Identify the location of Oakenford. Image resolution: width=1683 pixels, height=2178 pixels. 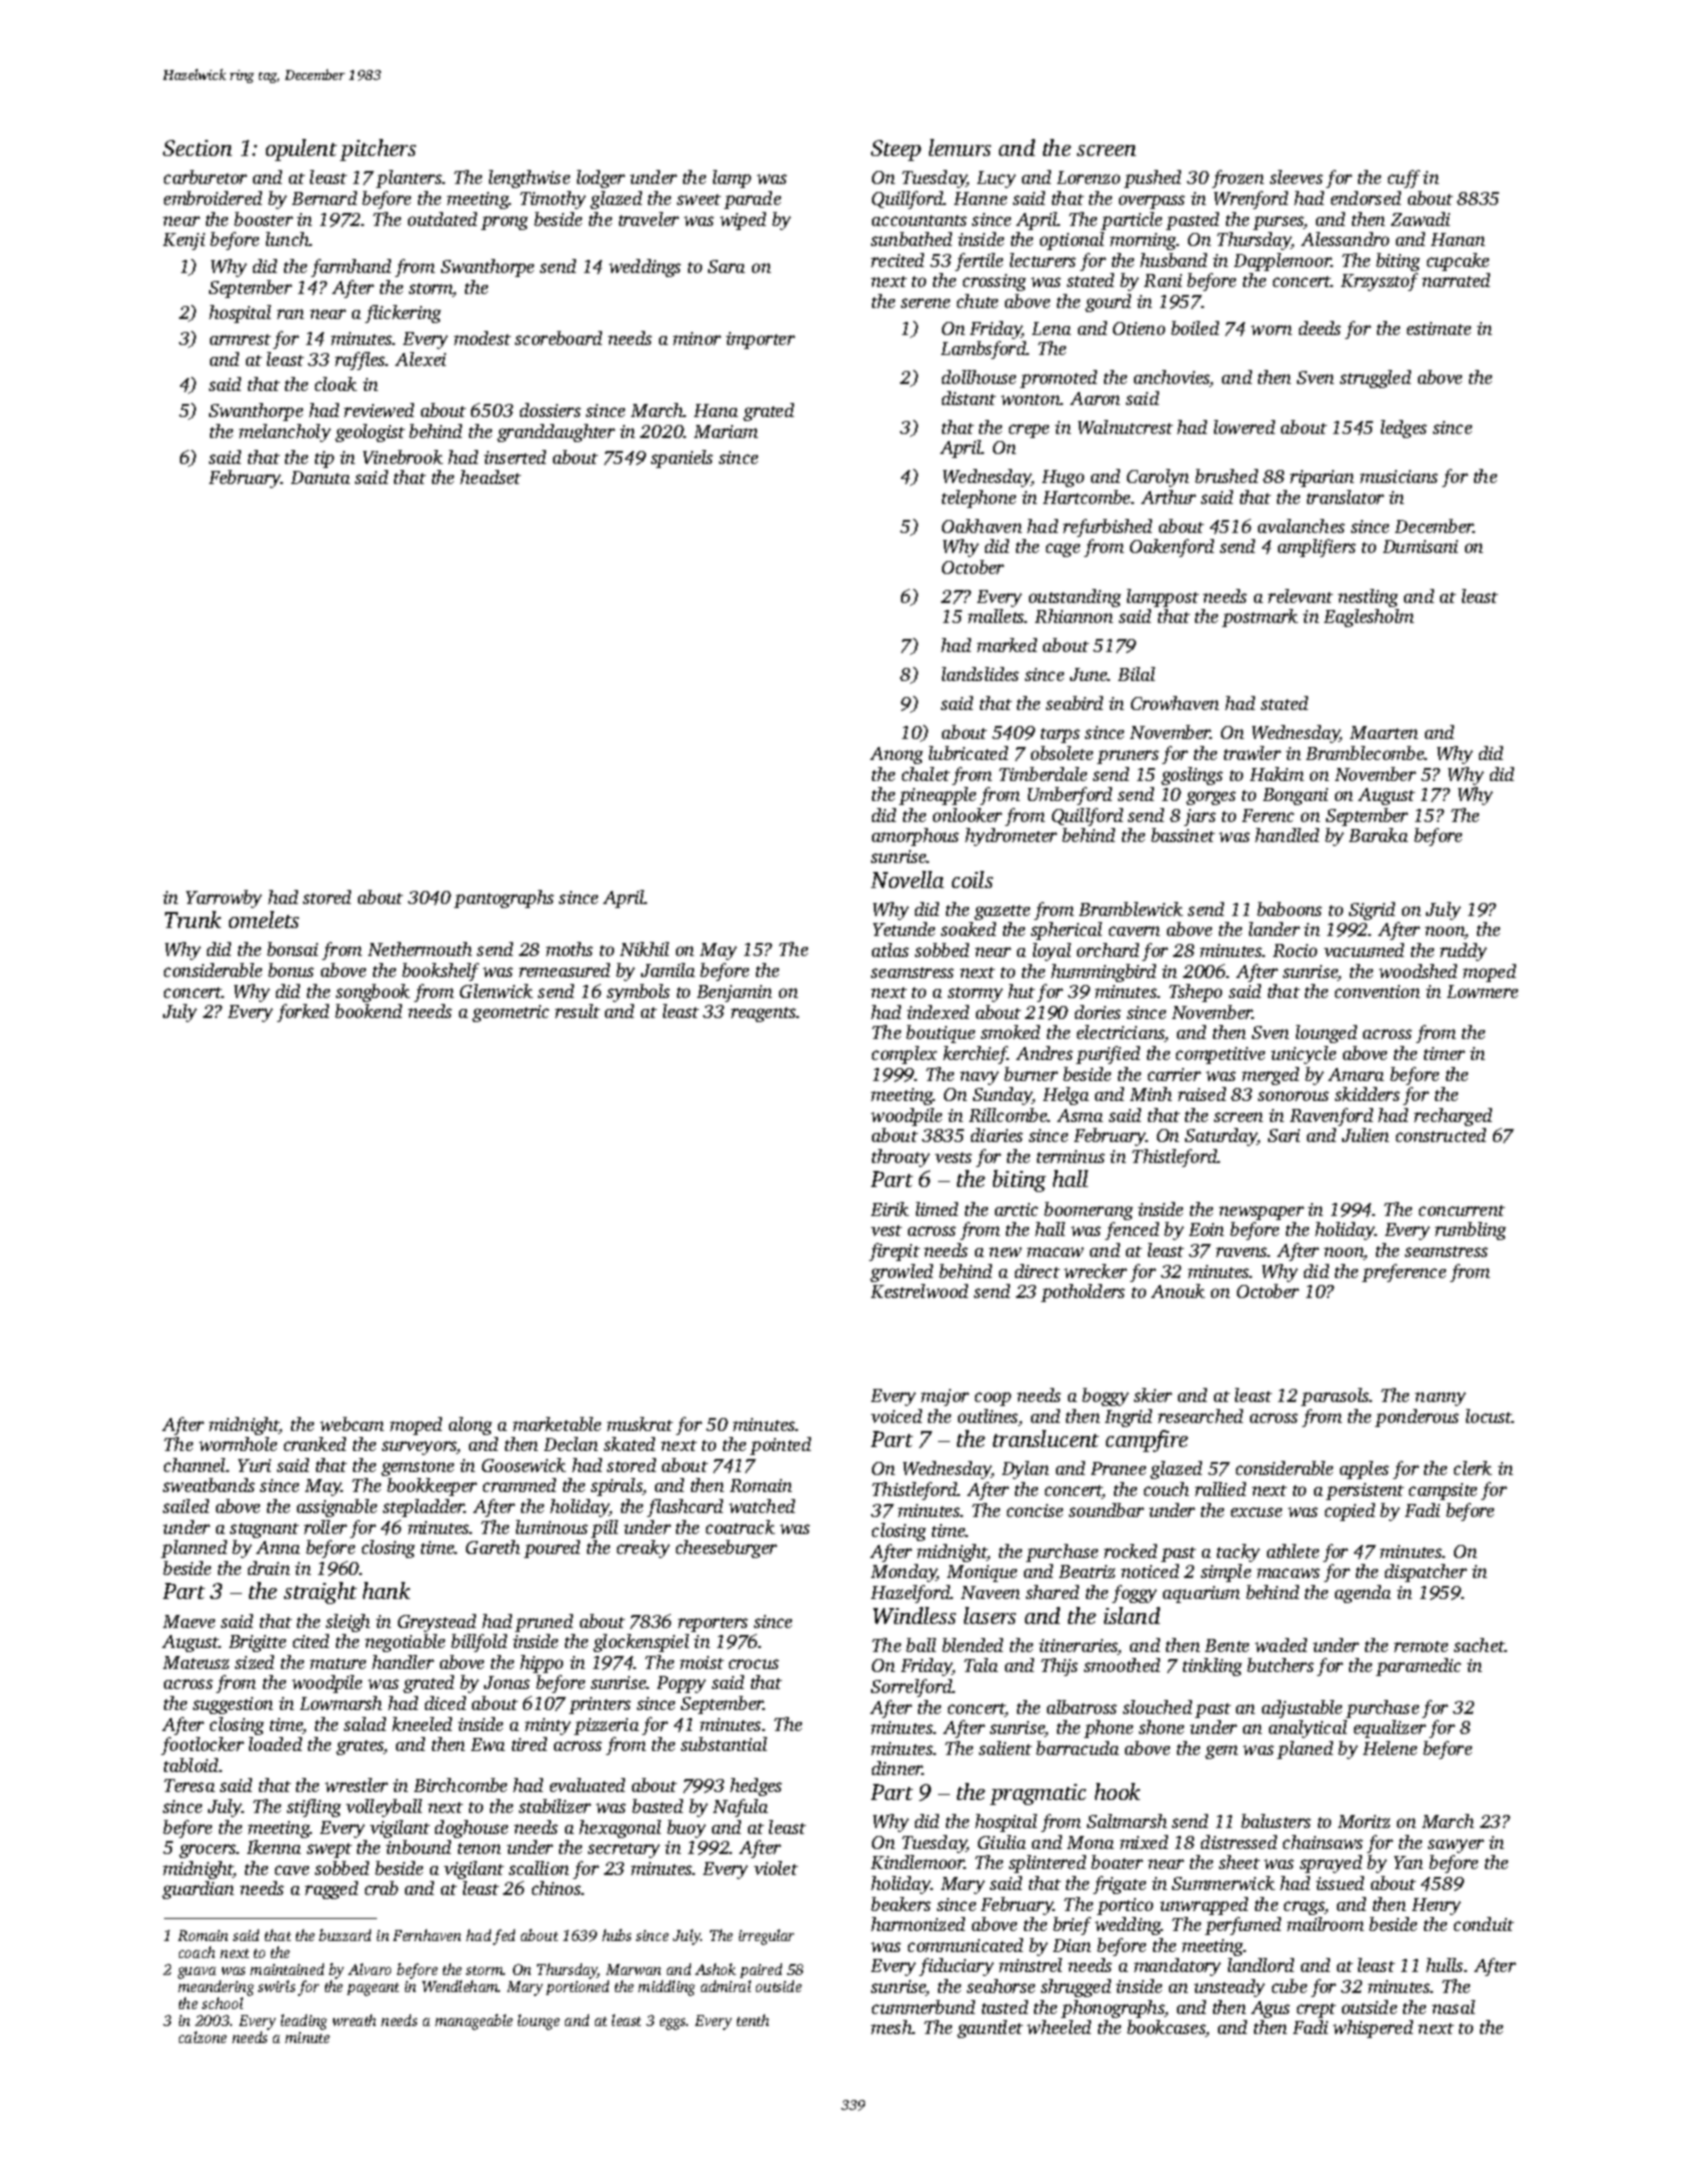
(1172, 548).
